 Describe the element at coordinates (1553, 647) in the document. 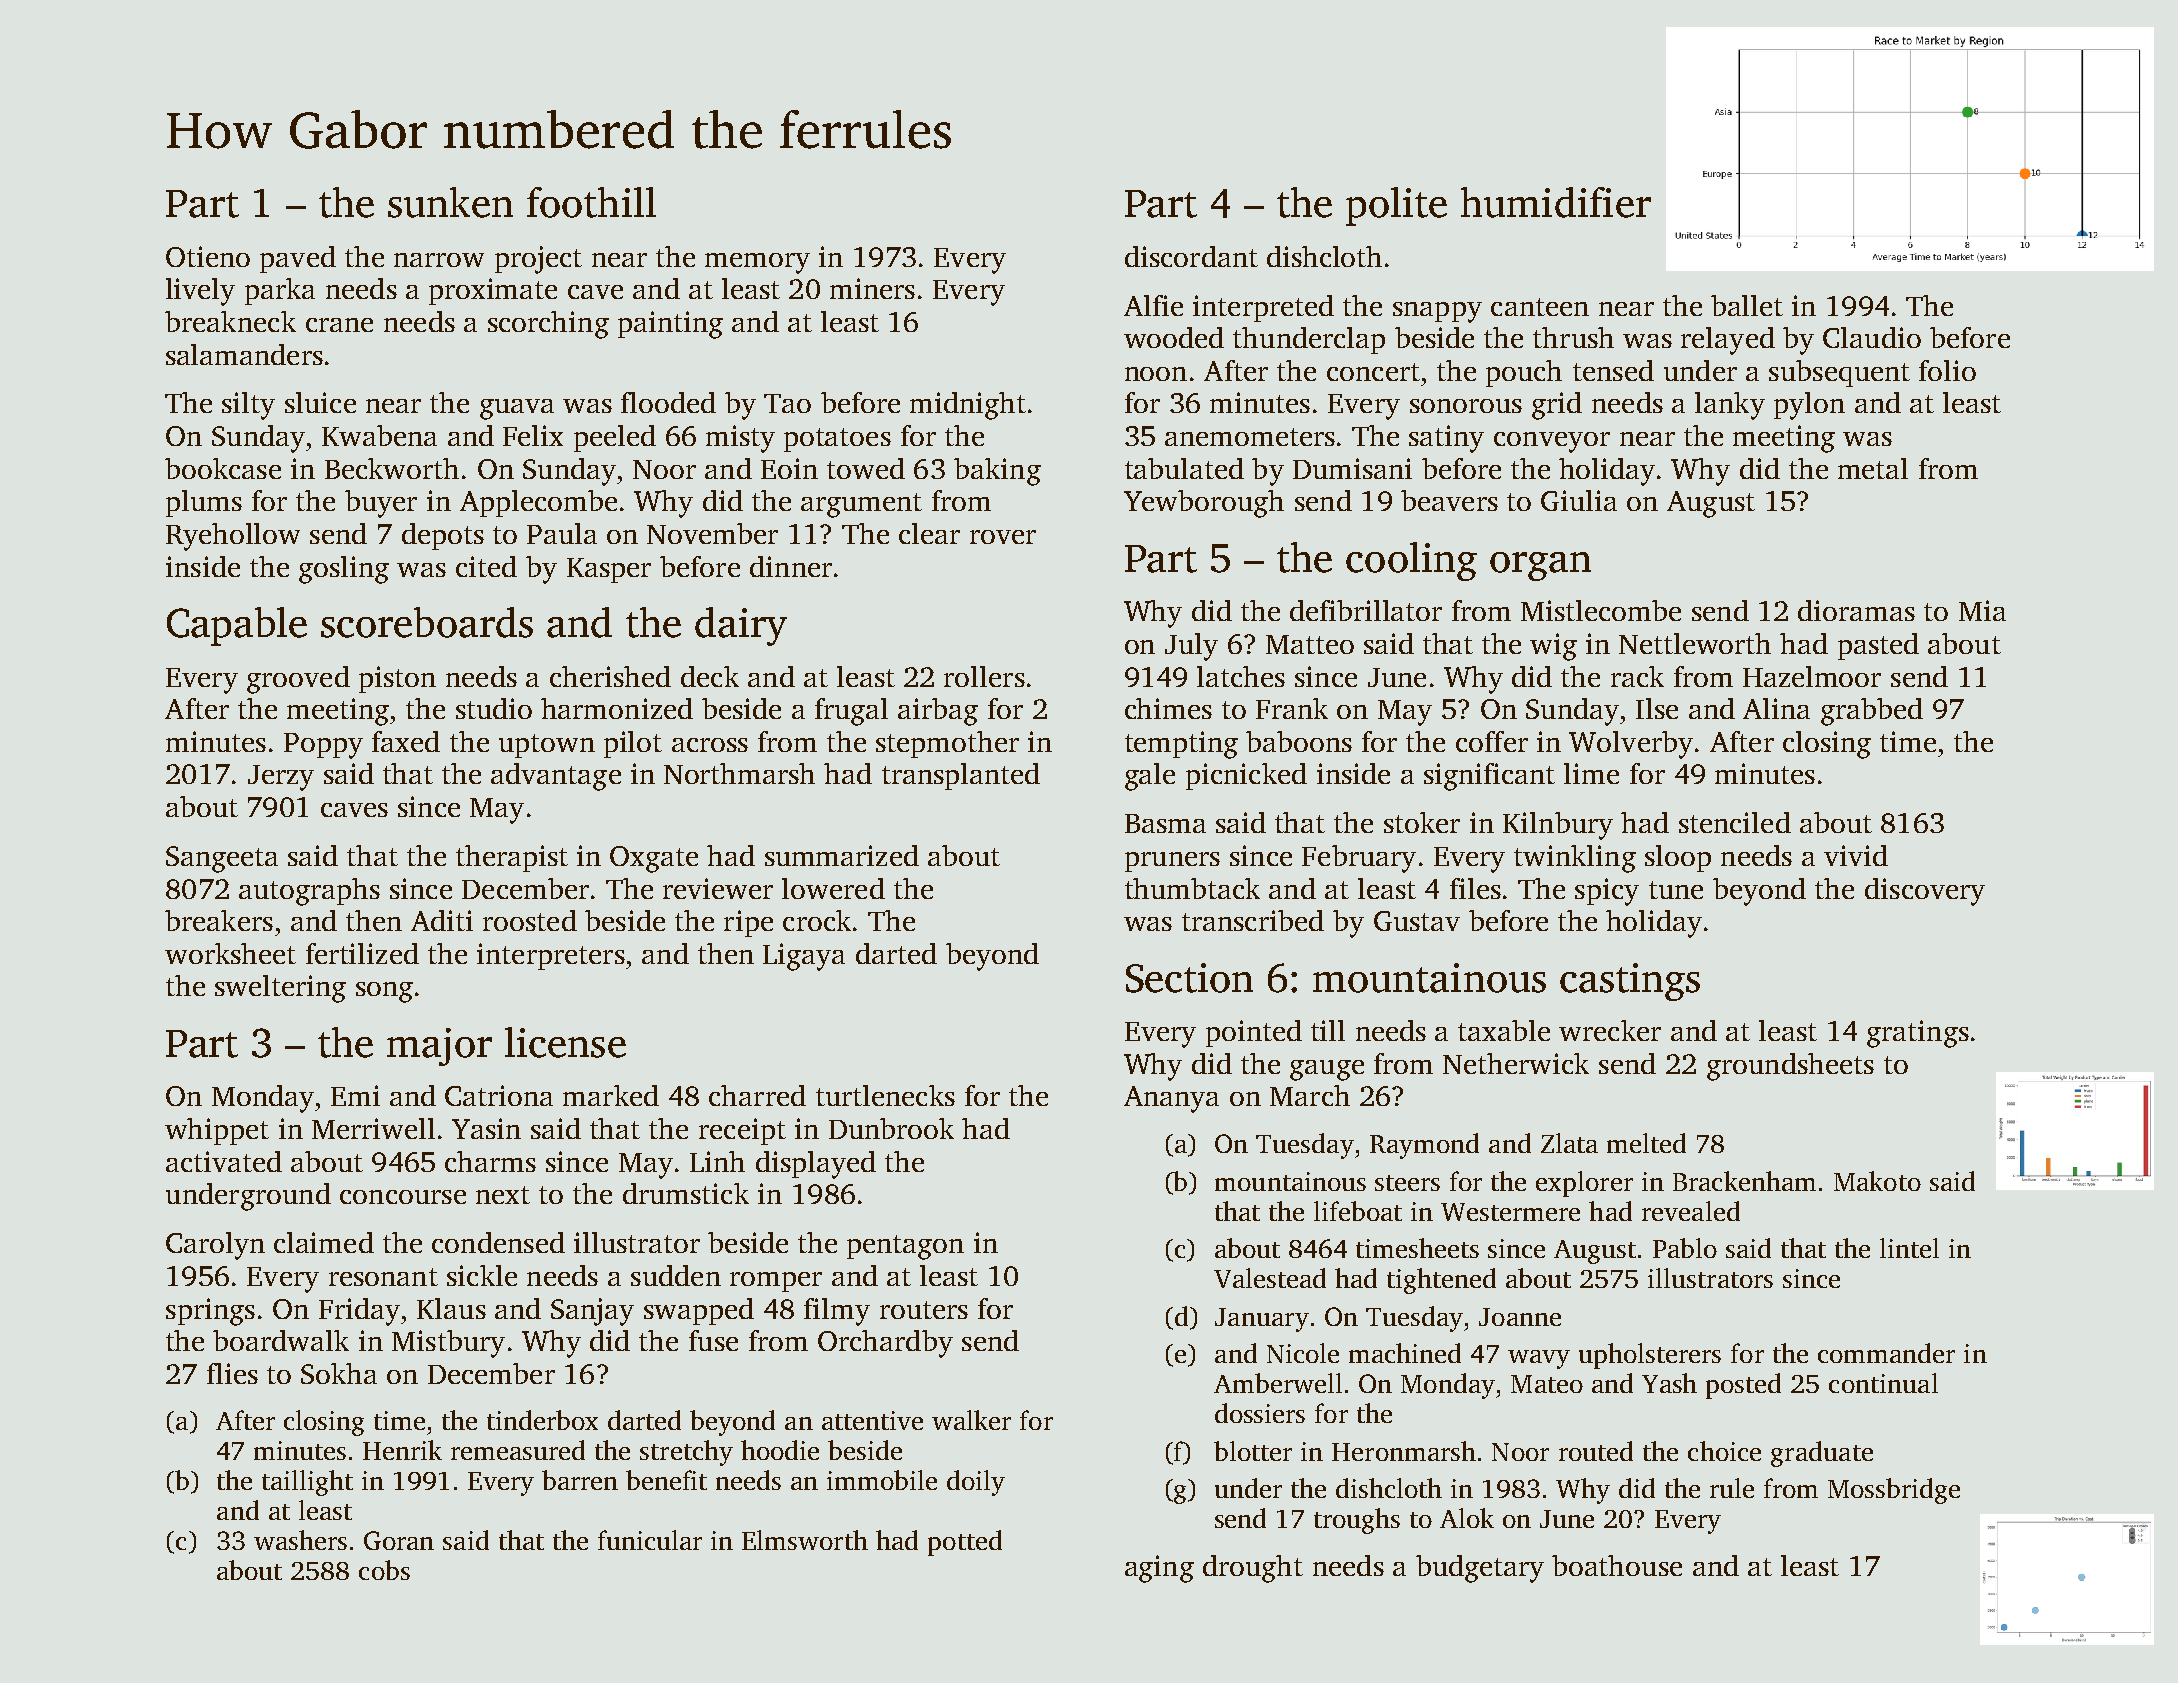

I see `wig` at that location.
